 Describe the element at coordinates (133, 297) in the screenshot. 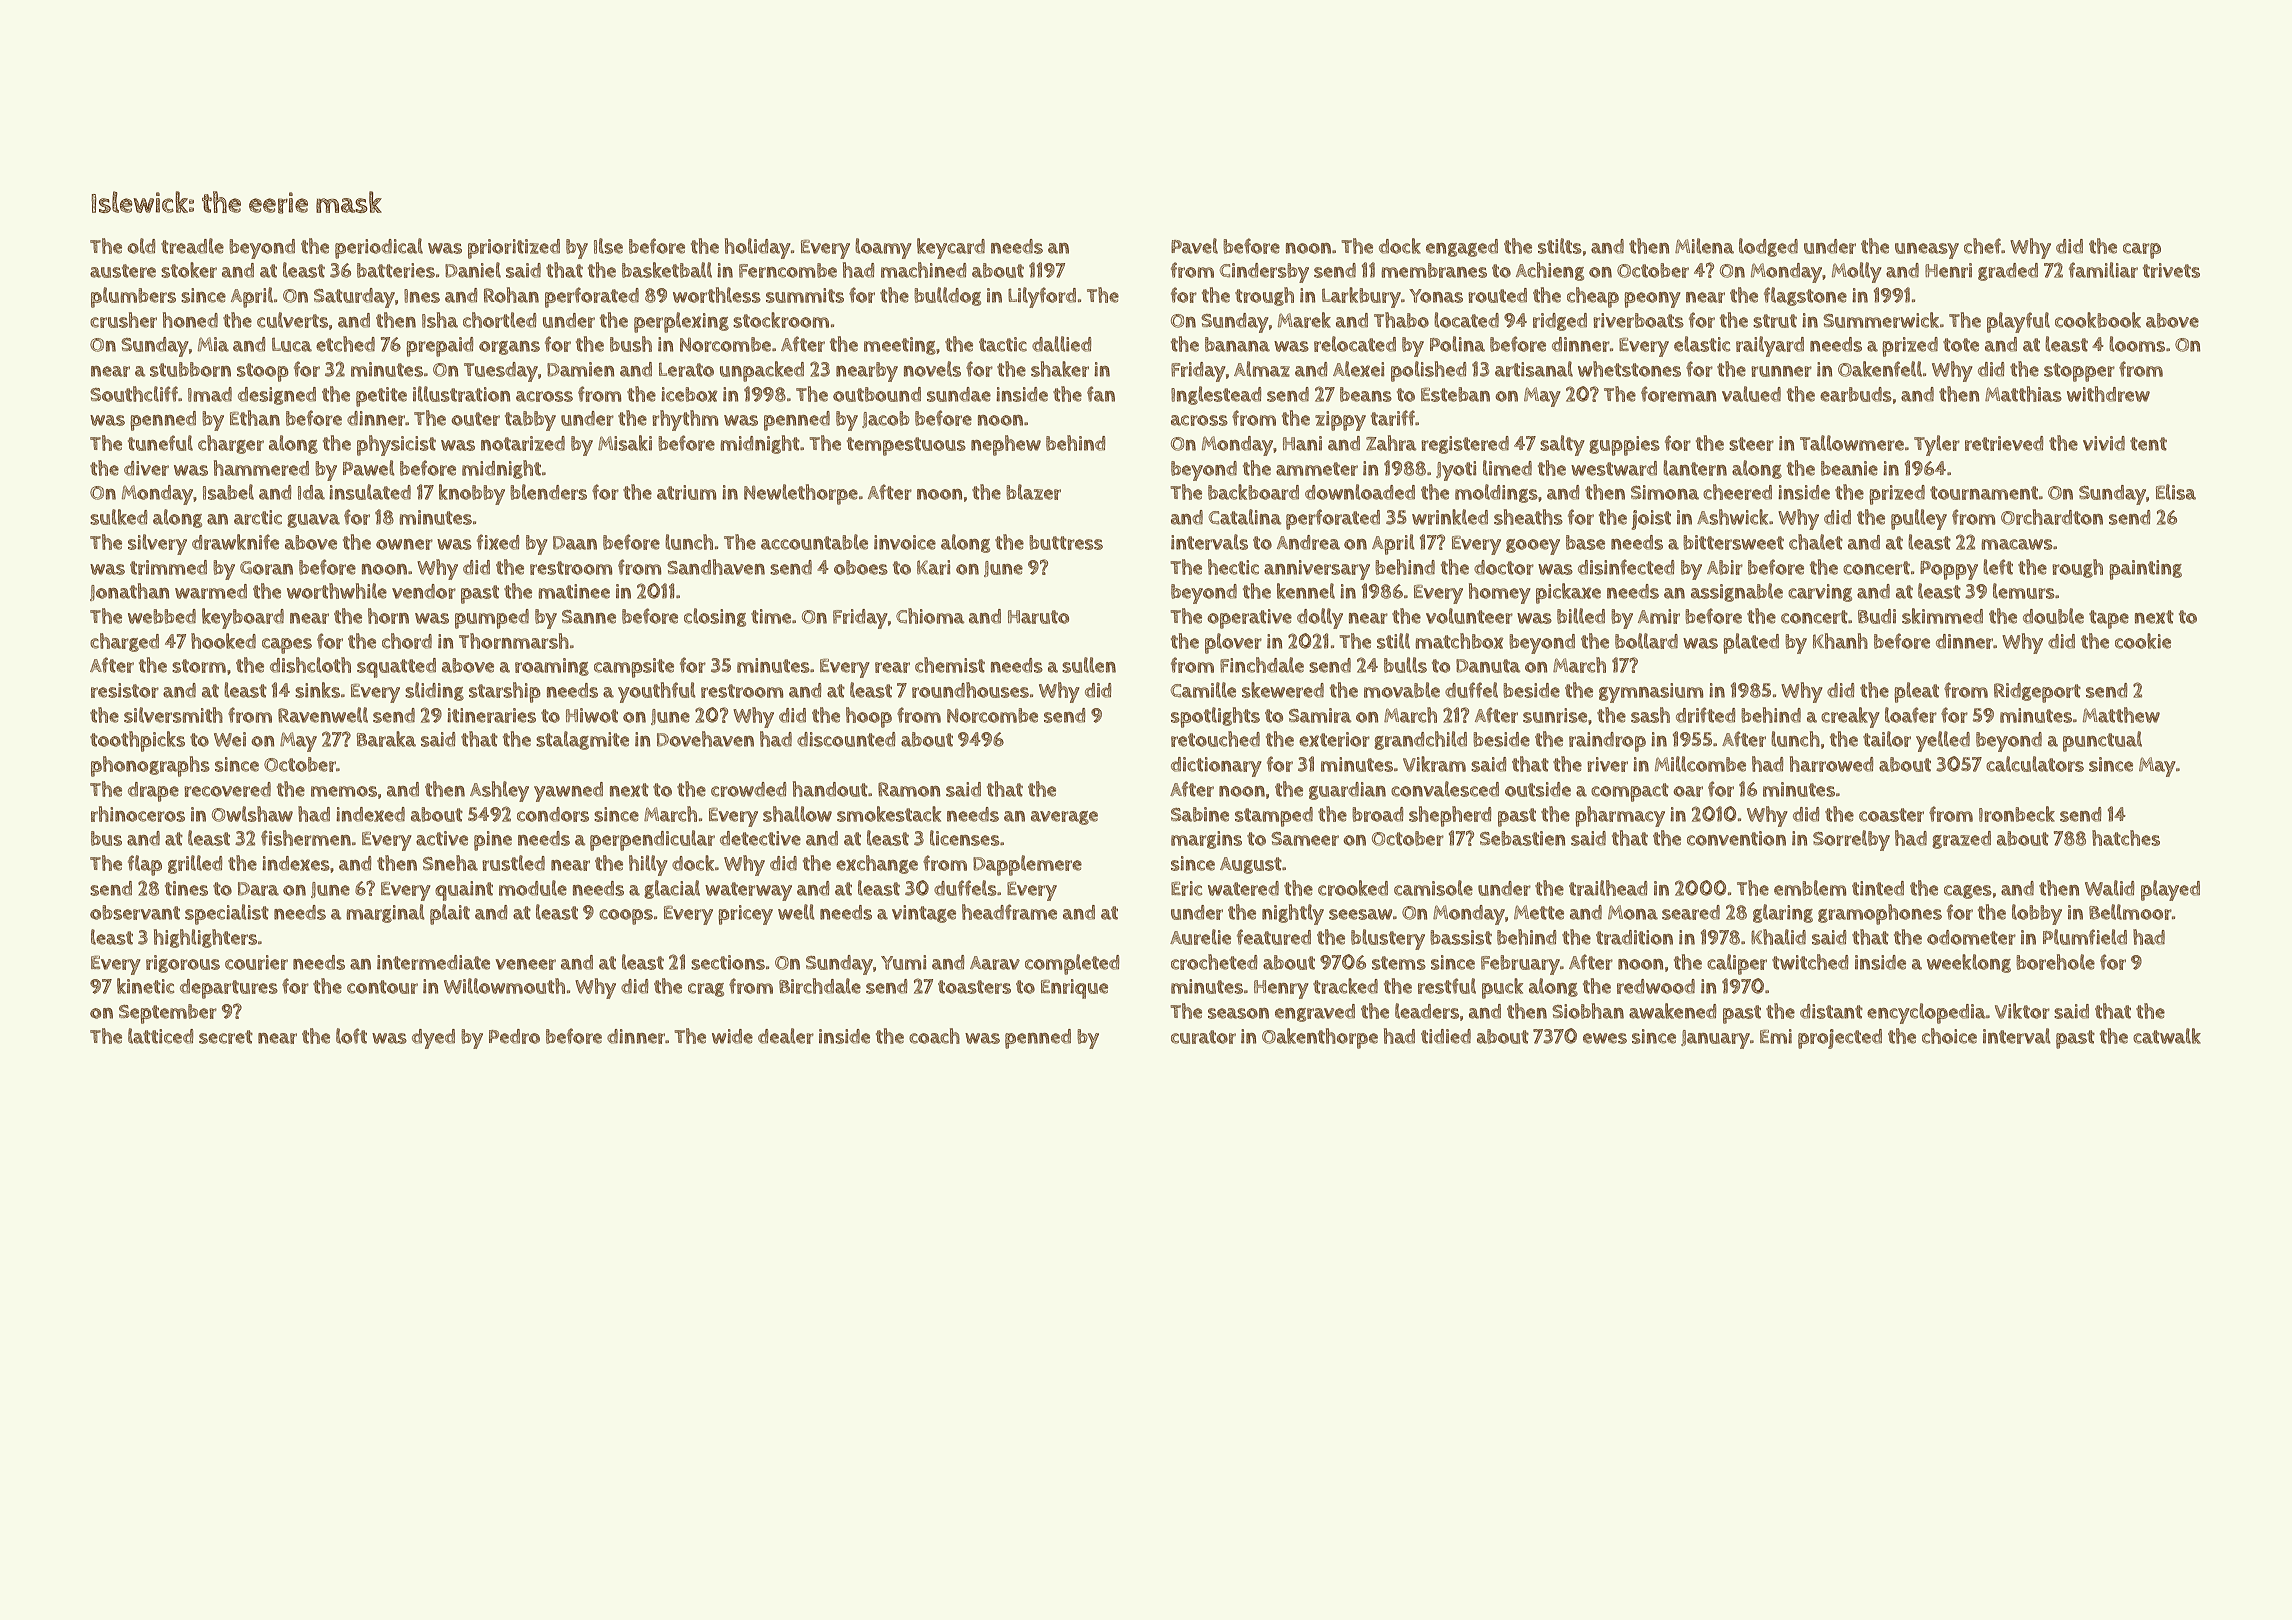

I see `plumbers` at that location.
